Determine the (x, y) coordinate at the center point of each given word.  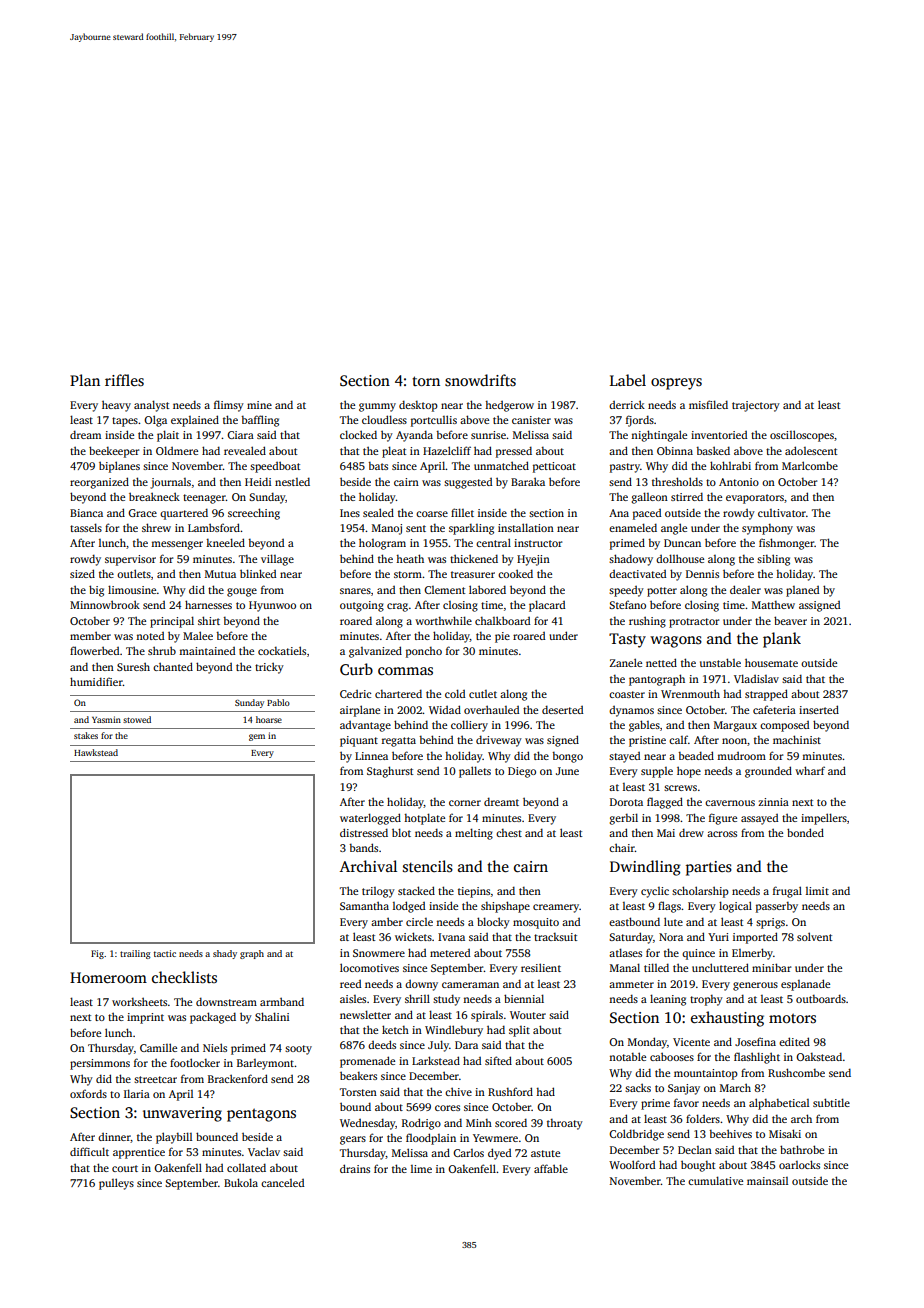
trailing (135, 954)
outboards (821, 998)
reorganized (99, 483)
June (567, 771)
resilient (541, 967)
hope (689, 772)
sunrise (488, 435)
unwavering (182, 1114)
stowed (137, 719)
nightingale (659, 436)
